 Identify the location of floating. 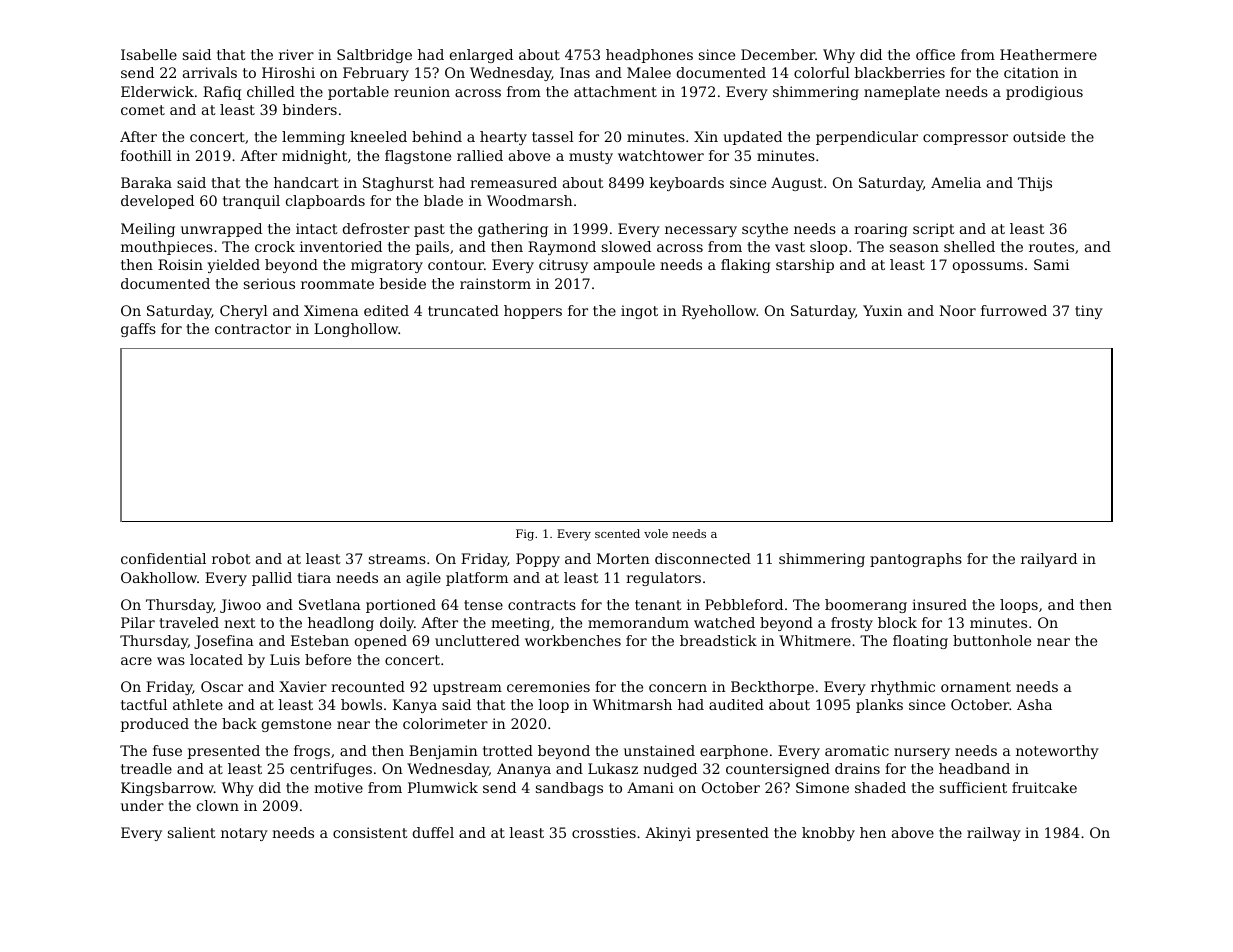
(920, 642).
